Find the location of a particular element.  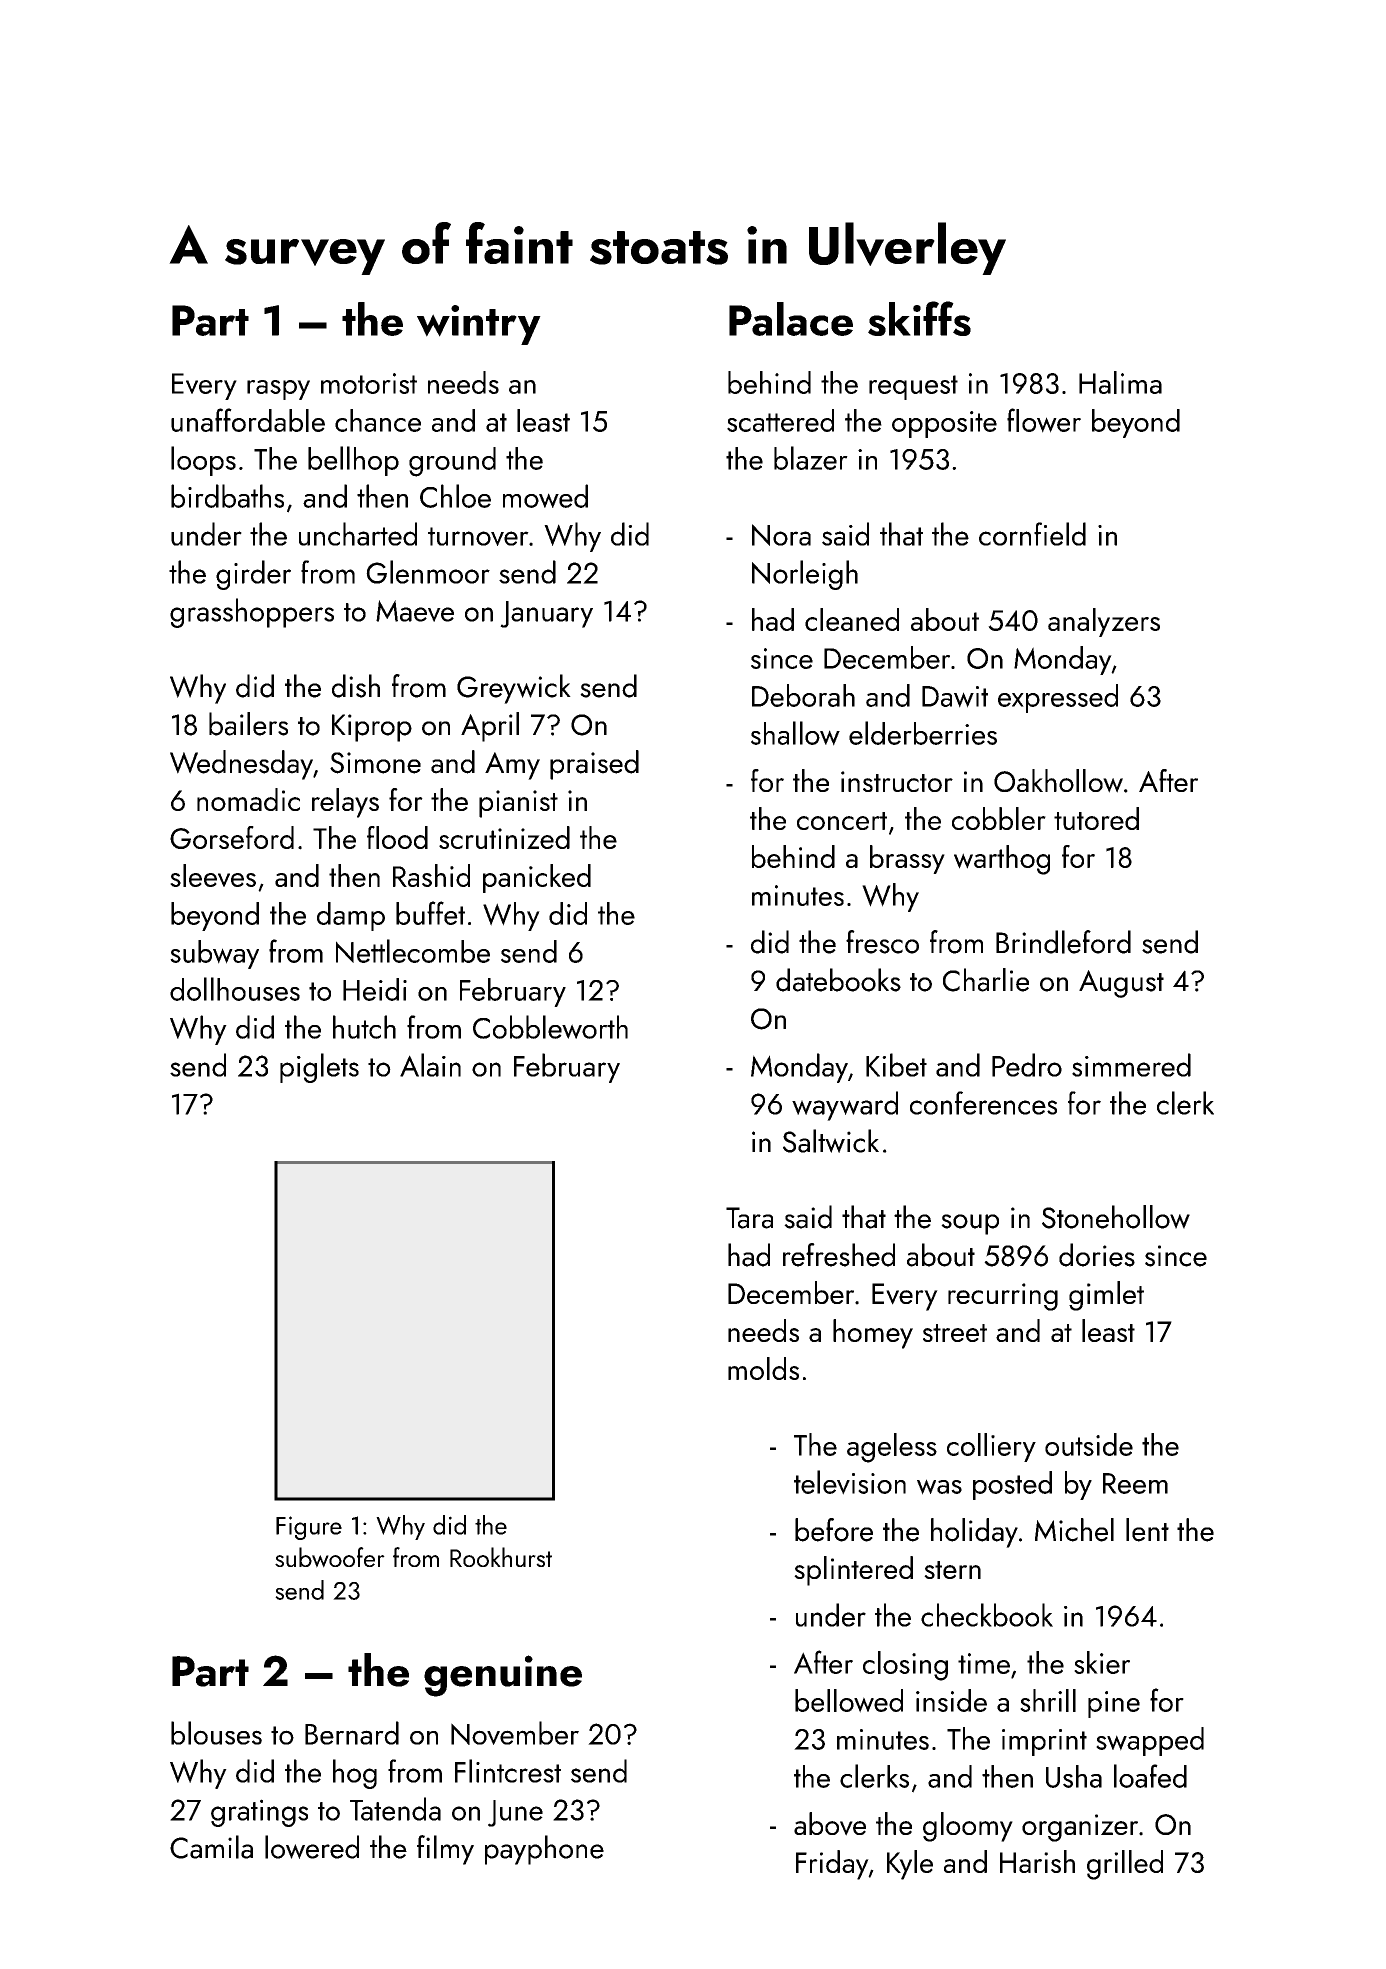

skiffs is located at coordinates (919, 318).
